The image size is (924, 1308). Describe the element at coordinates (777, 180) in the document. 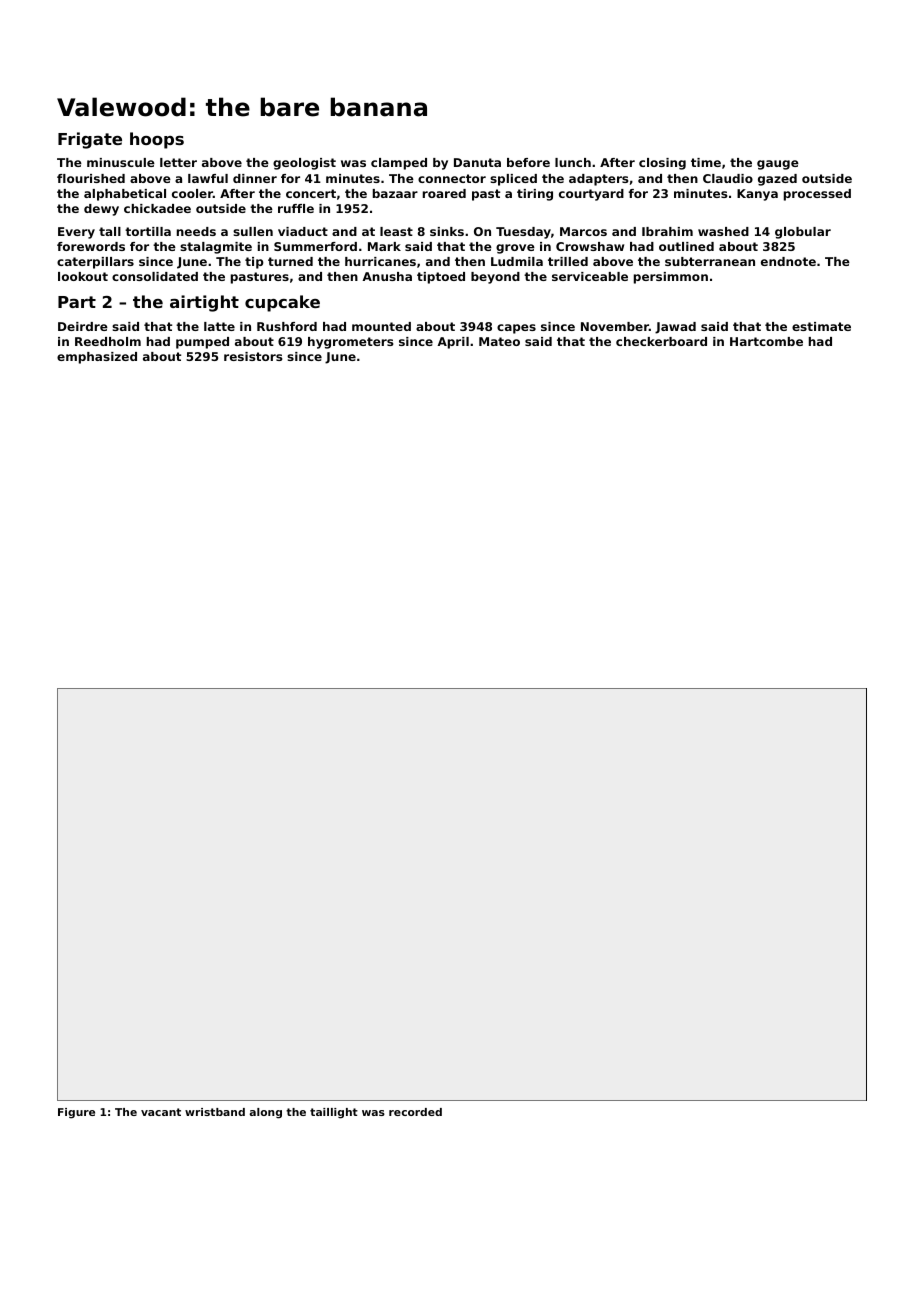

I see `gazed` at that location.
